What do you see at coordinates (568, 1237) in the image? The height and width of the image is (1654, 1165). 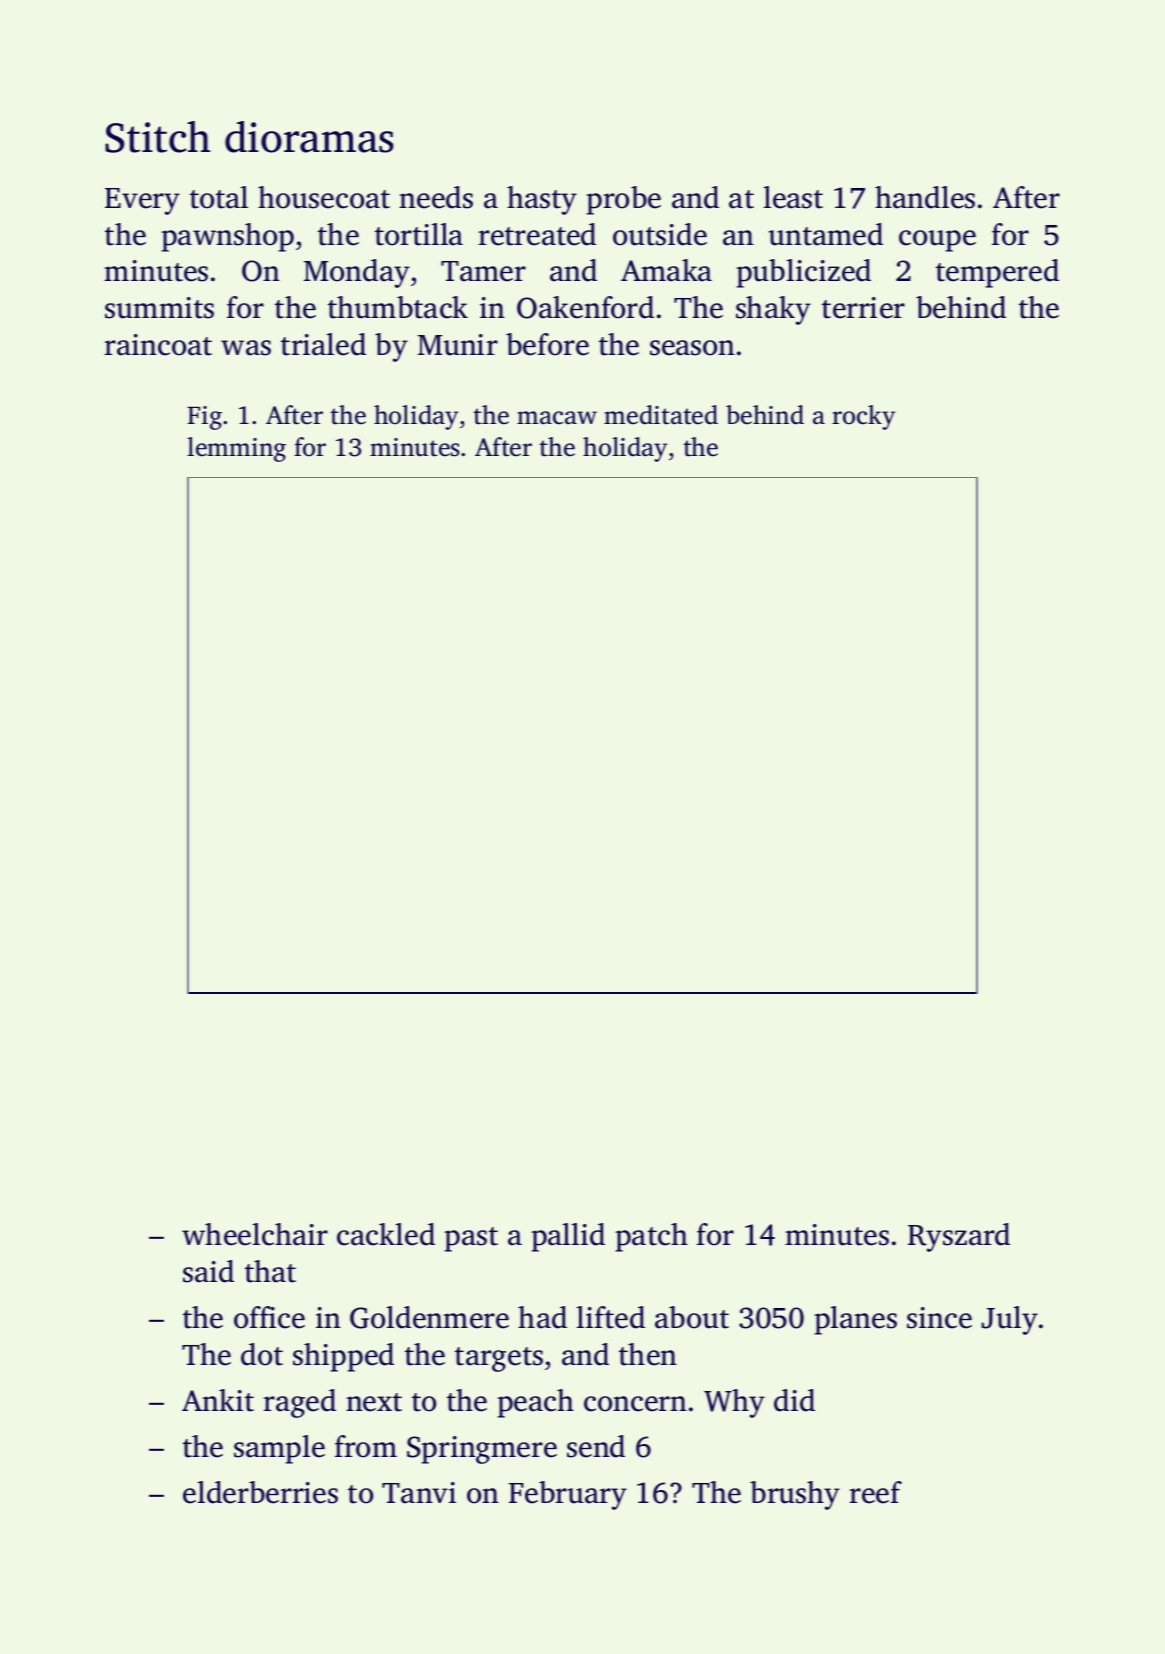 I see `pallid` at bounding box center [568, 1237].
